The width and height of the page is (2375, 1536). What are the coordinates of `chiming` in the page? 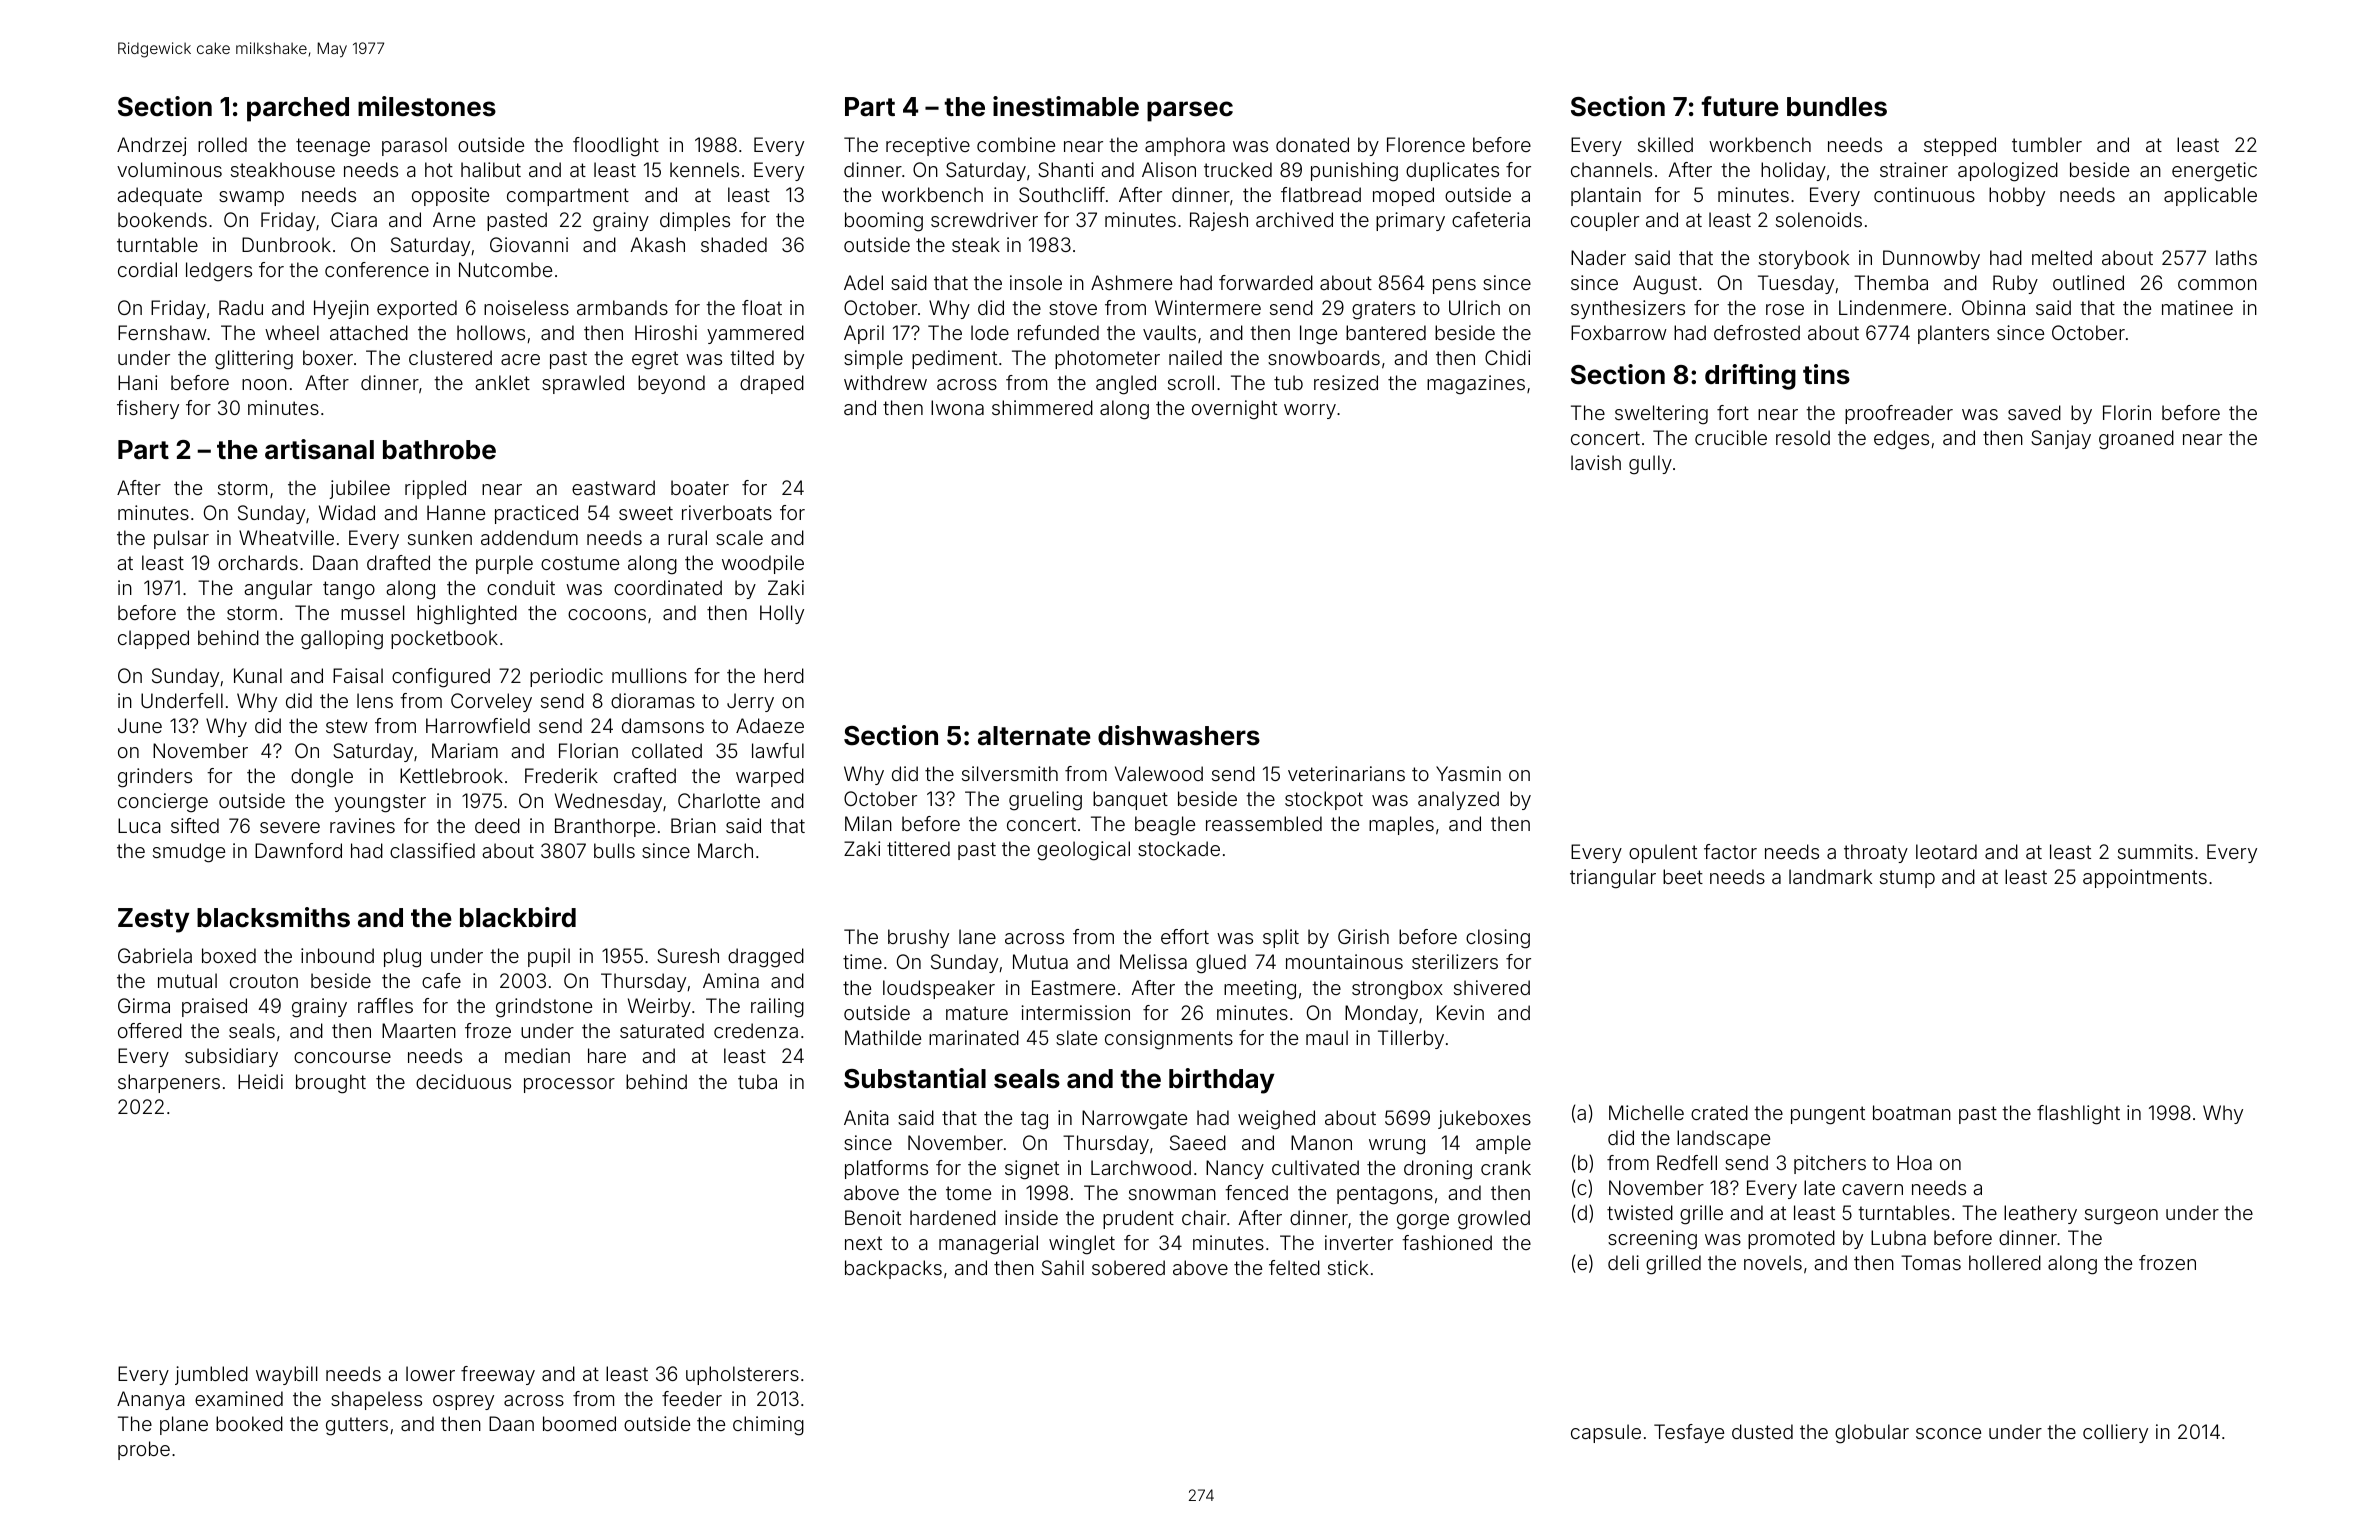 It's located at (768, 1426).
